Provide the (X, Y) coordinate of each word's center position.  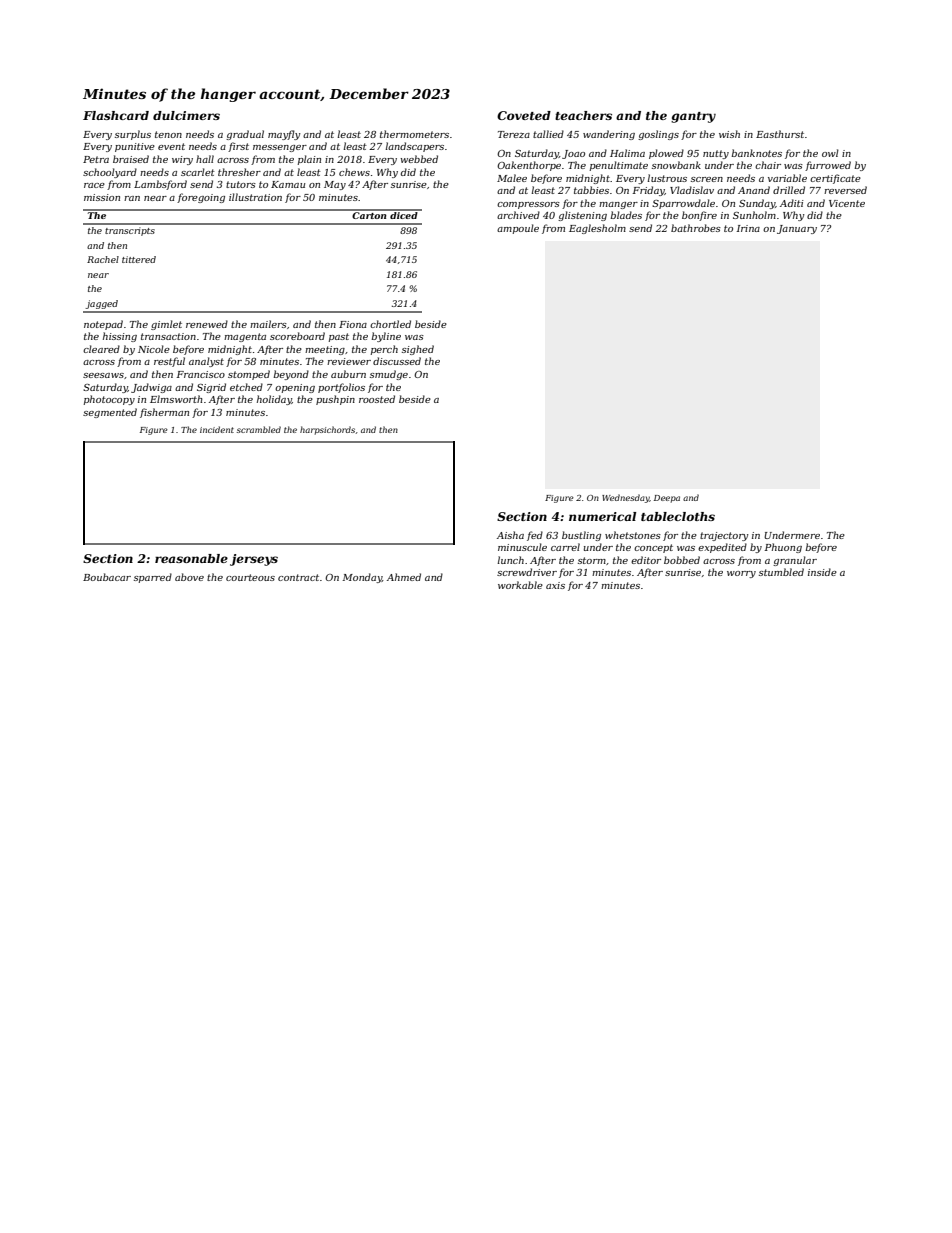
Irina (748, 228)
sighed (418, 350)
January (797, 229)
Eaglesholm (597, 229)
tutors (241, 184)
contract (298, 577)
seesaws (103, 375)
